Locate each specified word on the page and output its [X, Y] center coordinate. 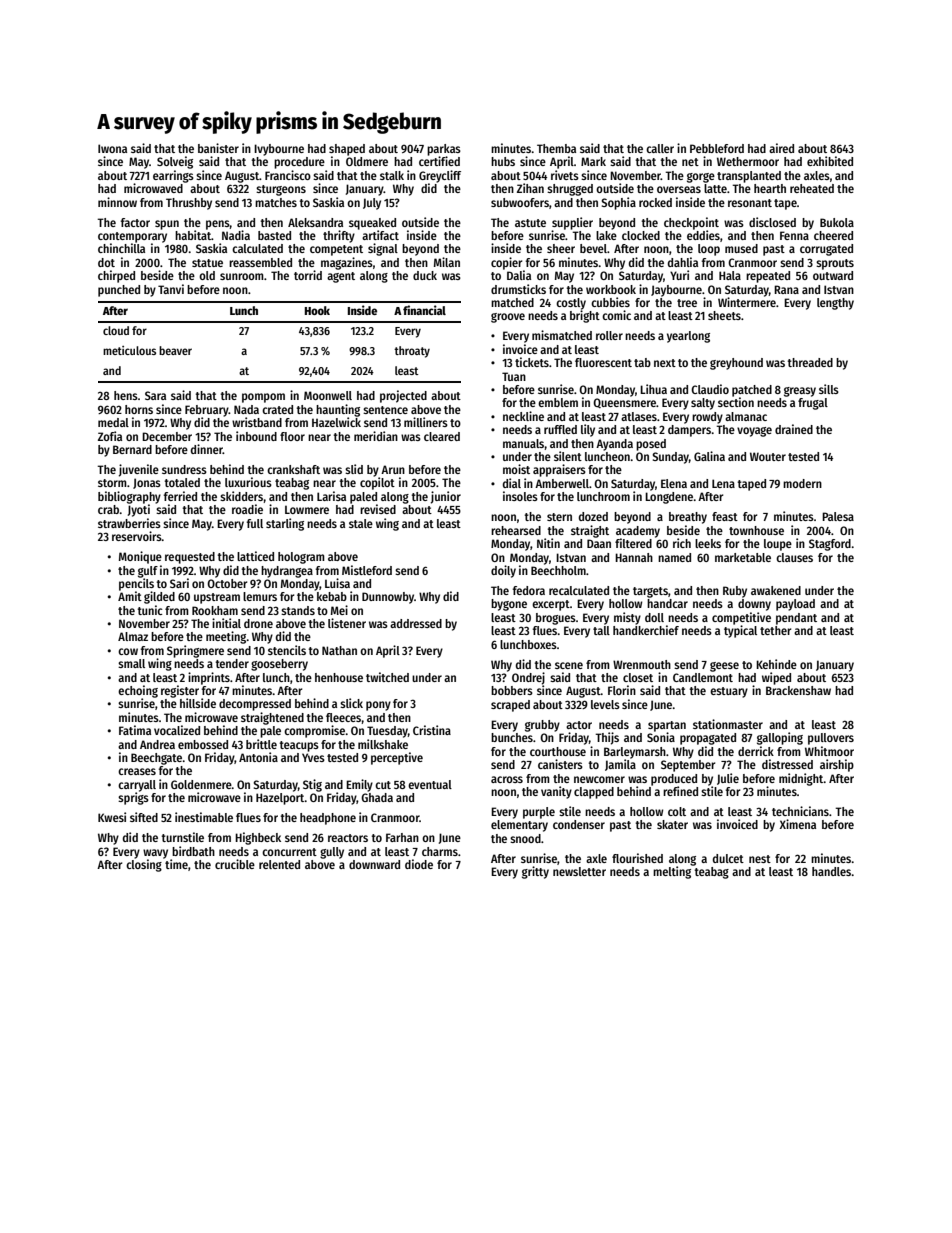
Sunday [670, 458]
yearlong [688, 337]
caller [660, 148]
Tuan [514, 376]
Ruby [735, 592]
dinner [207, 449]
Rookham [215, 610]
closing [144, 865]
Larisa [331, 496]
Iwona [112, 148]
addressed [416, 623]
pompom [263, 398]
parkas [444, 150]
